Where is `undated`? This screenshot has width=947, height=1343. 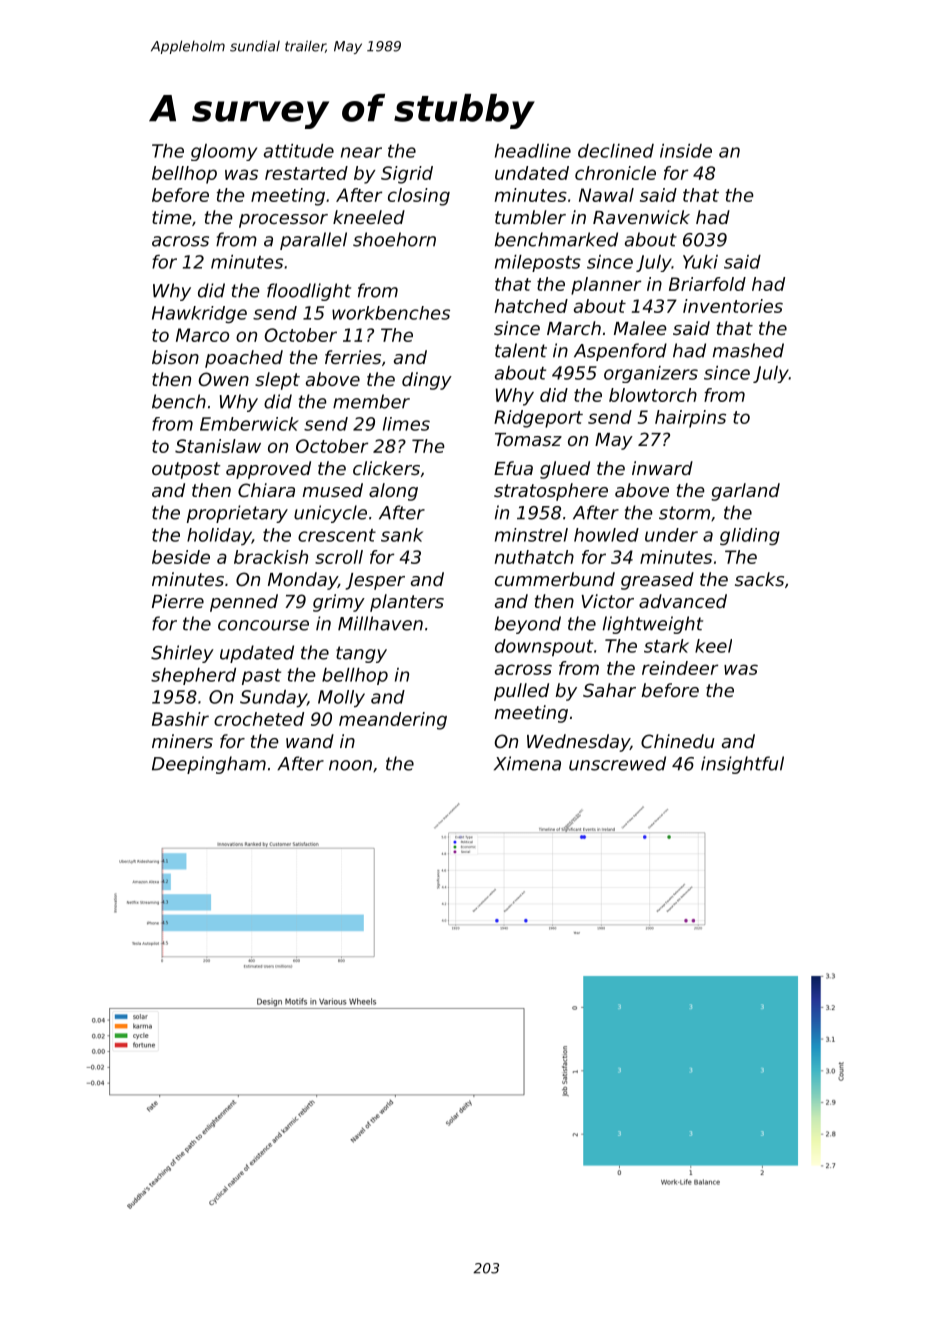
undated is located at coordinates (532, 173).
